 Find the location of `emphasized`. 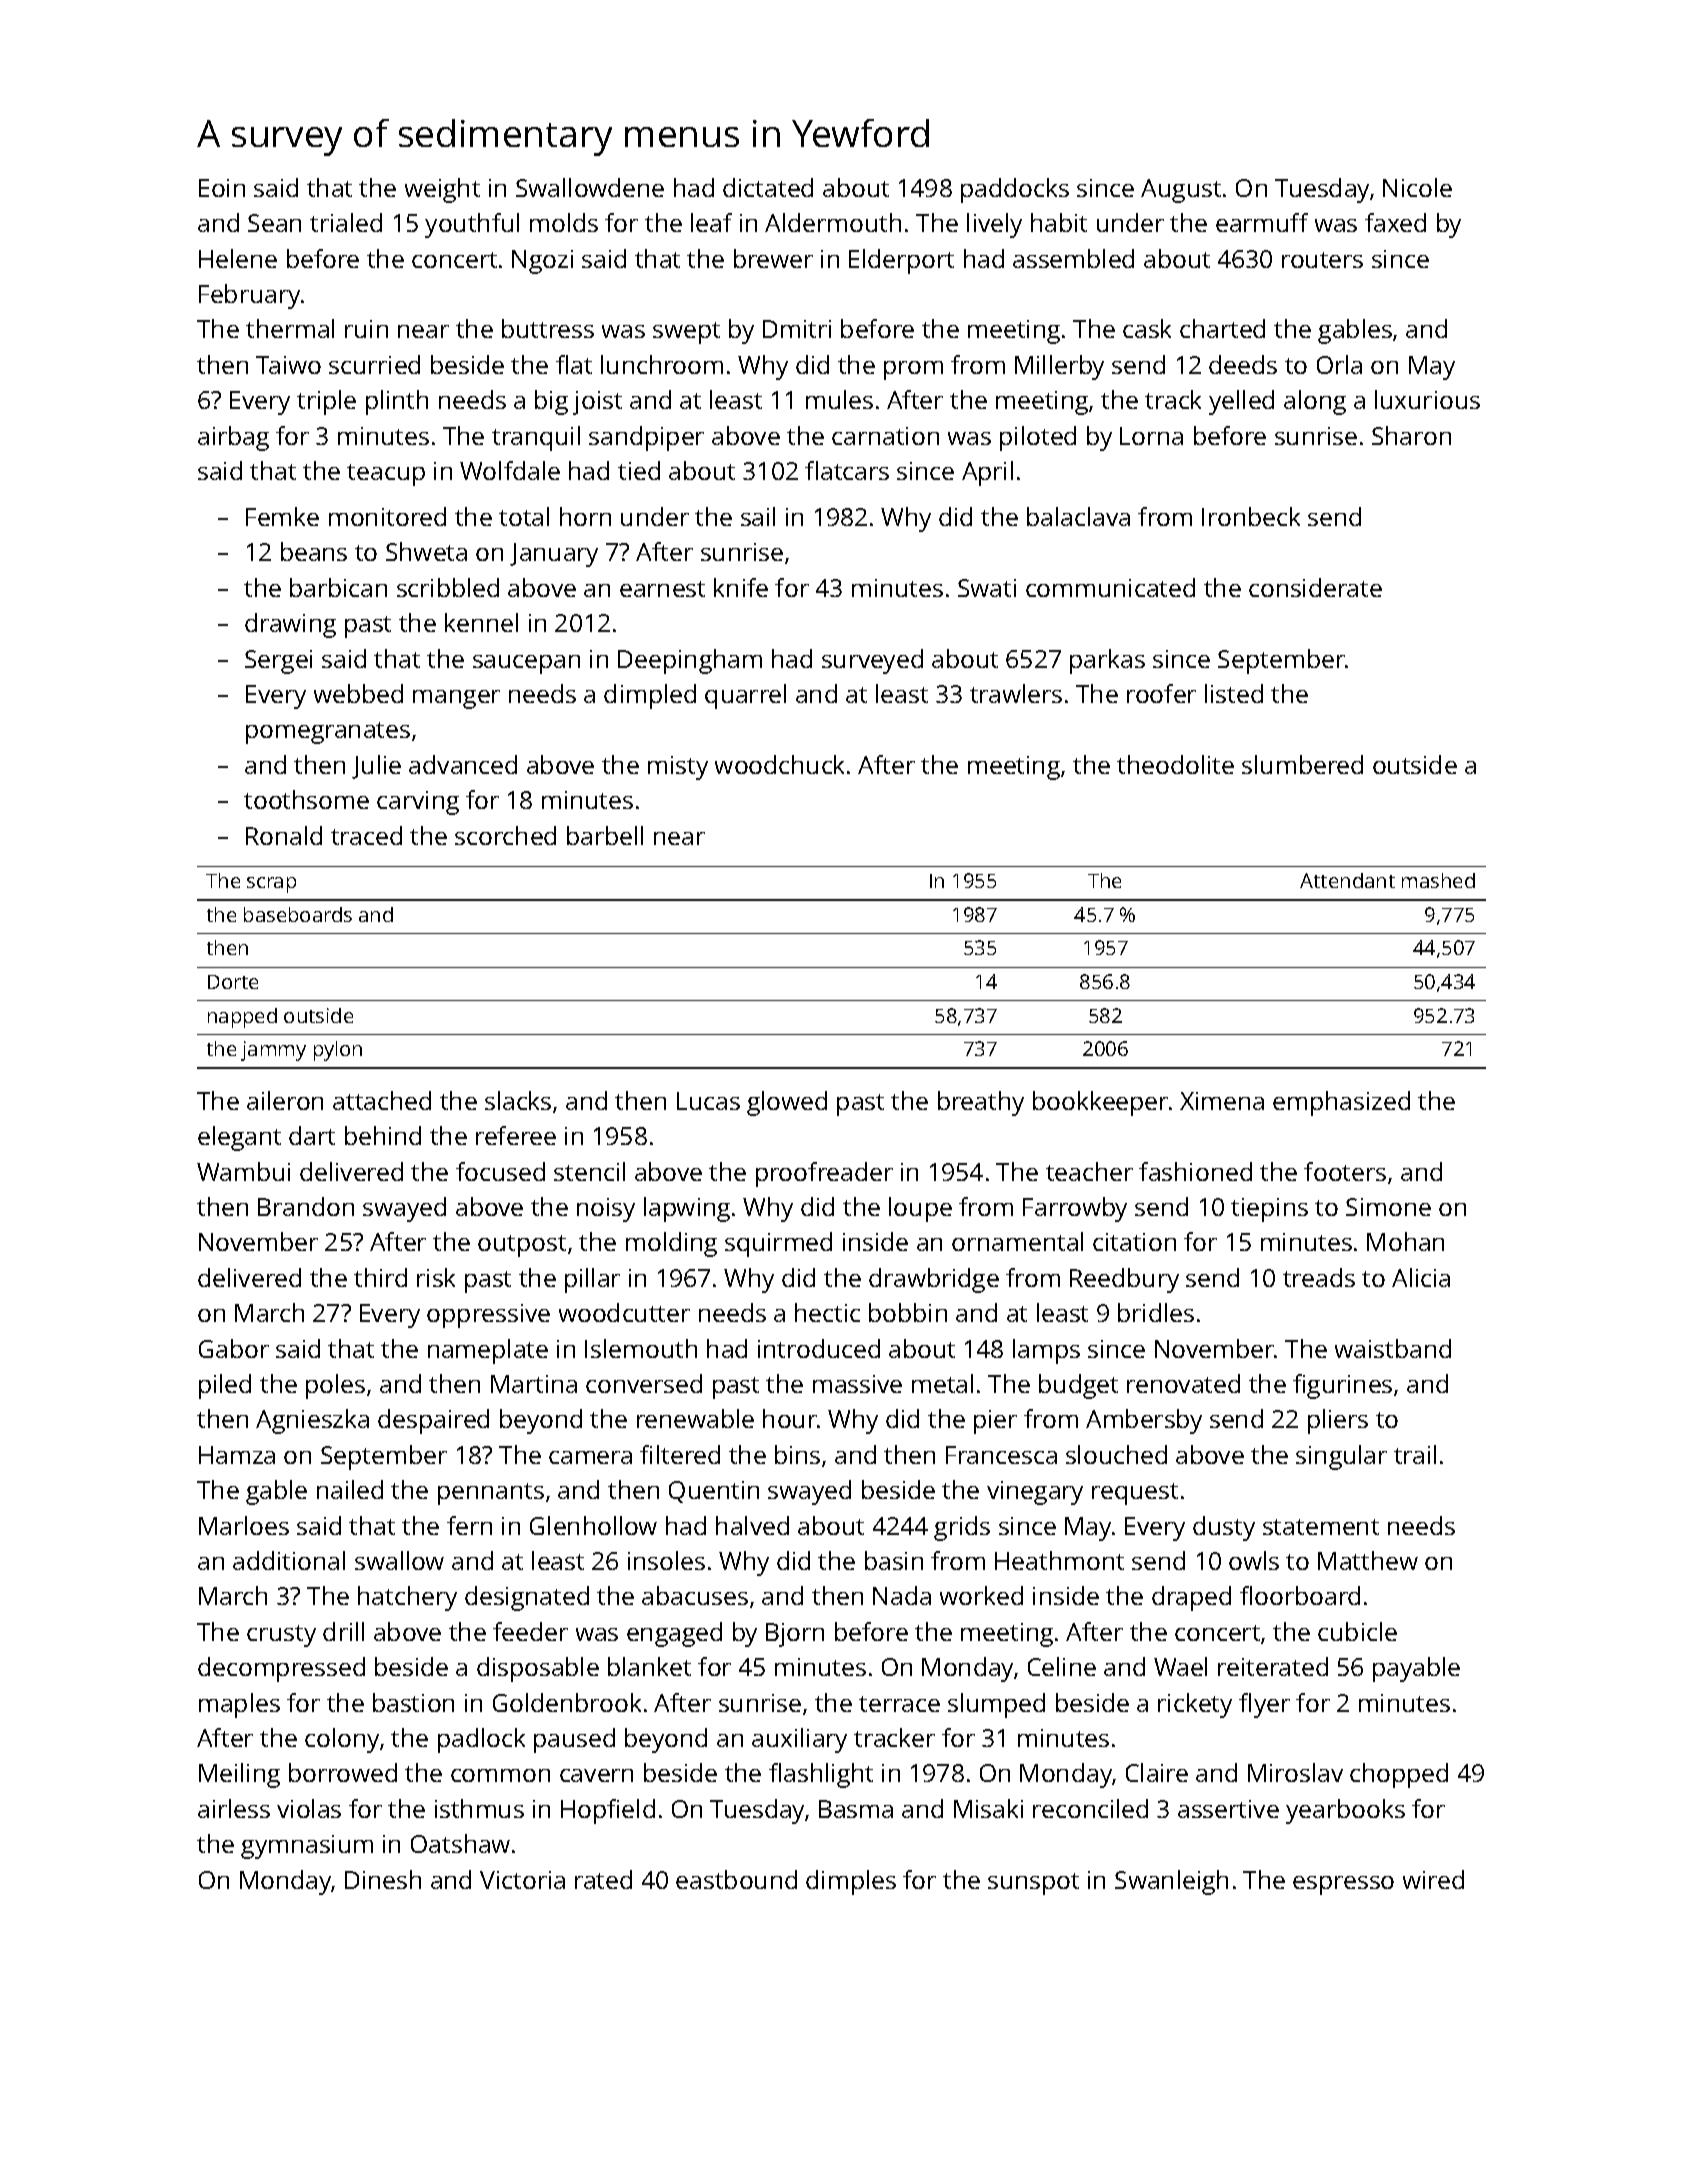

emphasized is located at coordinates (1341, 1103).
